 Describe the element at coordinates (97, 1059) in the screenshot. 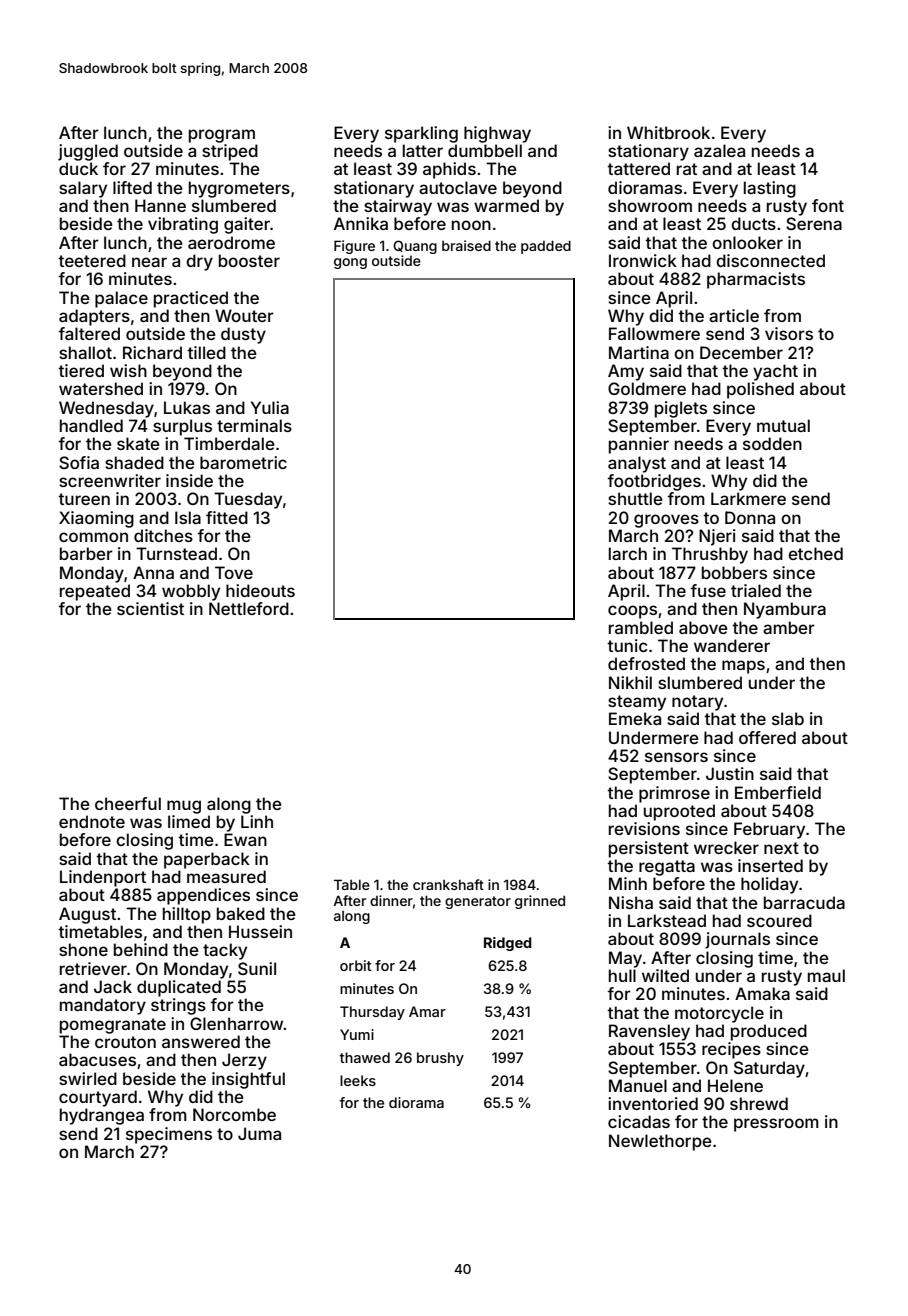

I see `abacuses` at that location.
